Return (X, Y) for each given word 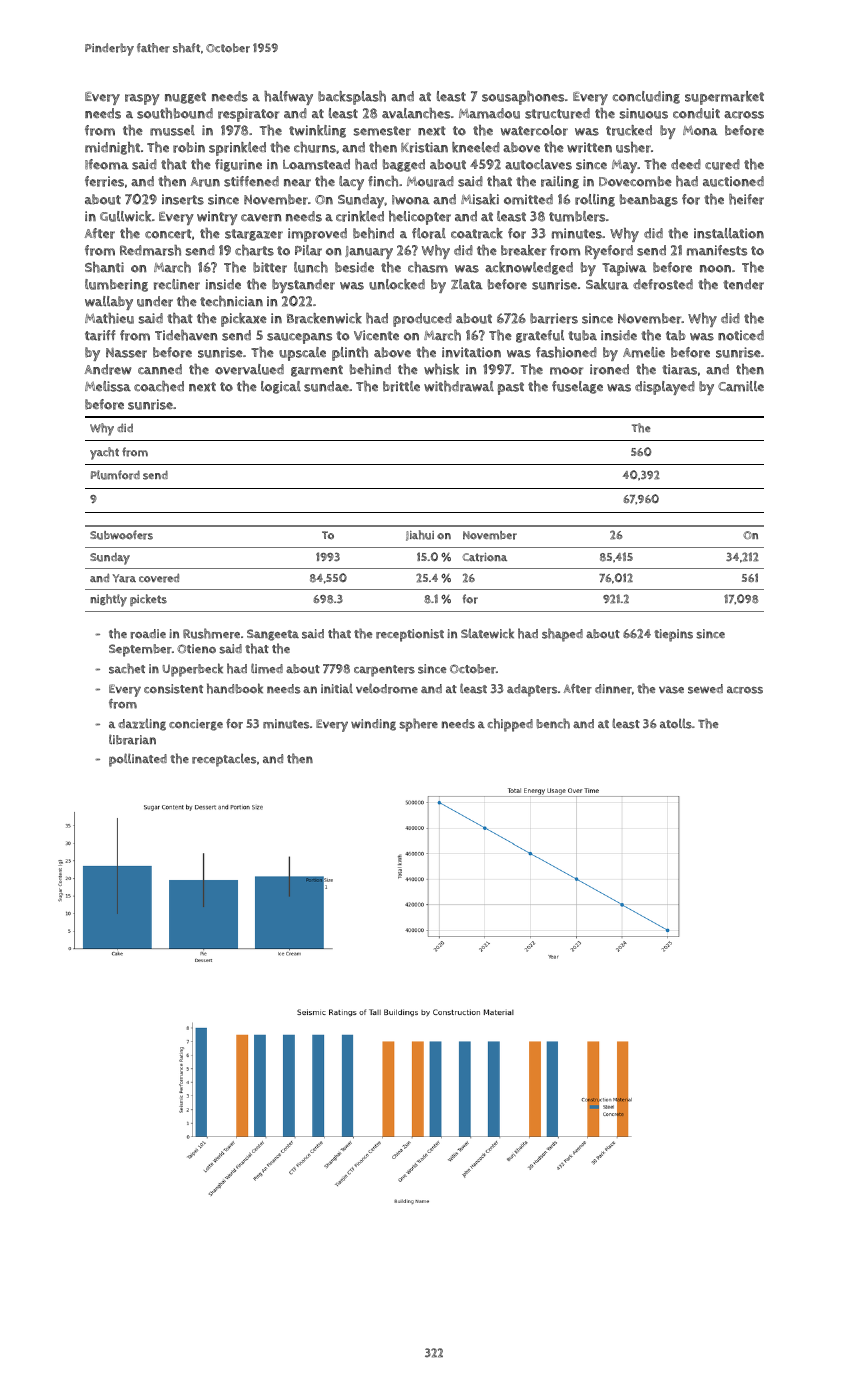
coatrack (477, 233)
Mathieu (109, 318)
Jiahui (420, 535)
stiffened (251, 181)
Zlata (467, 284)
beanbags (649, 200)
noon (715, 269)
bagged (404, 165)
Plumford (115, 475)
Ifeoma (107, 164)
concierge (196, 725)
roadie (148, 634)
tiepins (673, 635)
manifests (717, 250)
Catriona (484, 557)
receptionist (410, 635)
